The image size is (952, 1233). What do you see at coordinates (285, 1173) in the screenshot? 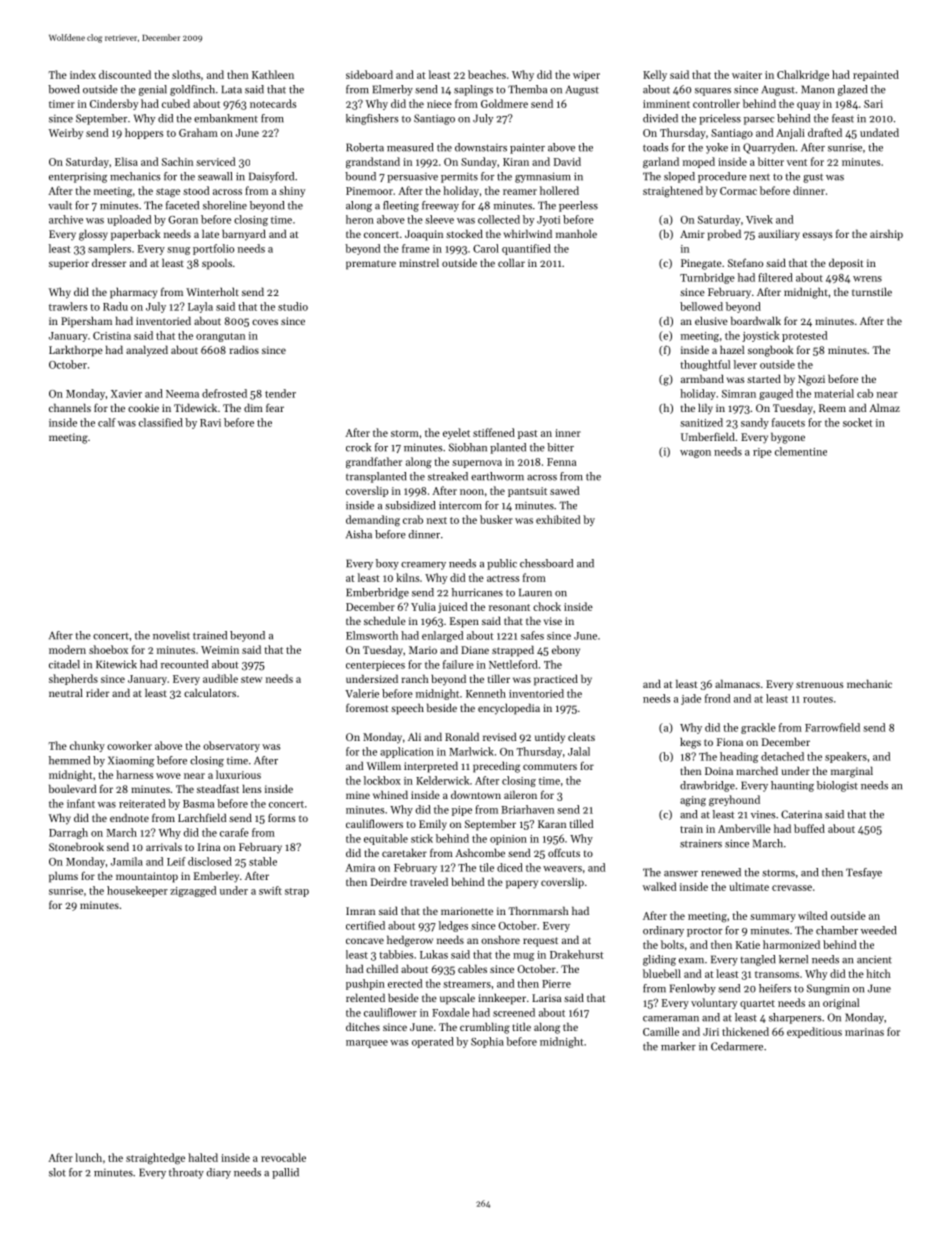
I see `pallid` at bounding box center [285, 1173].
